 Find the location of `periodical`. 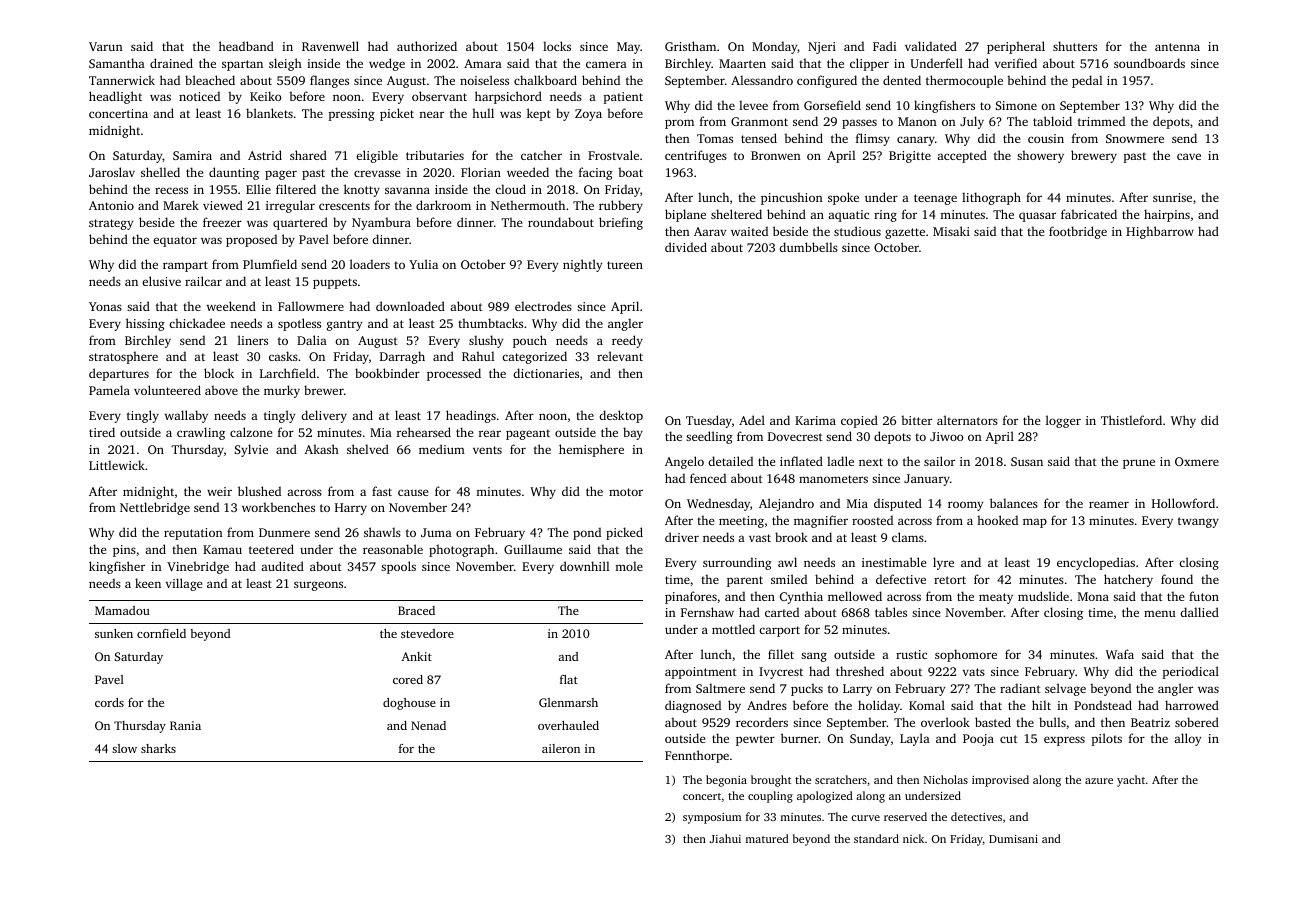

periodical is located at coordinates (1191, 672).
